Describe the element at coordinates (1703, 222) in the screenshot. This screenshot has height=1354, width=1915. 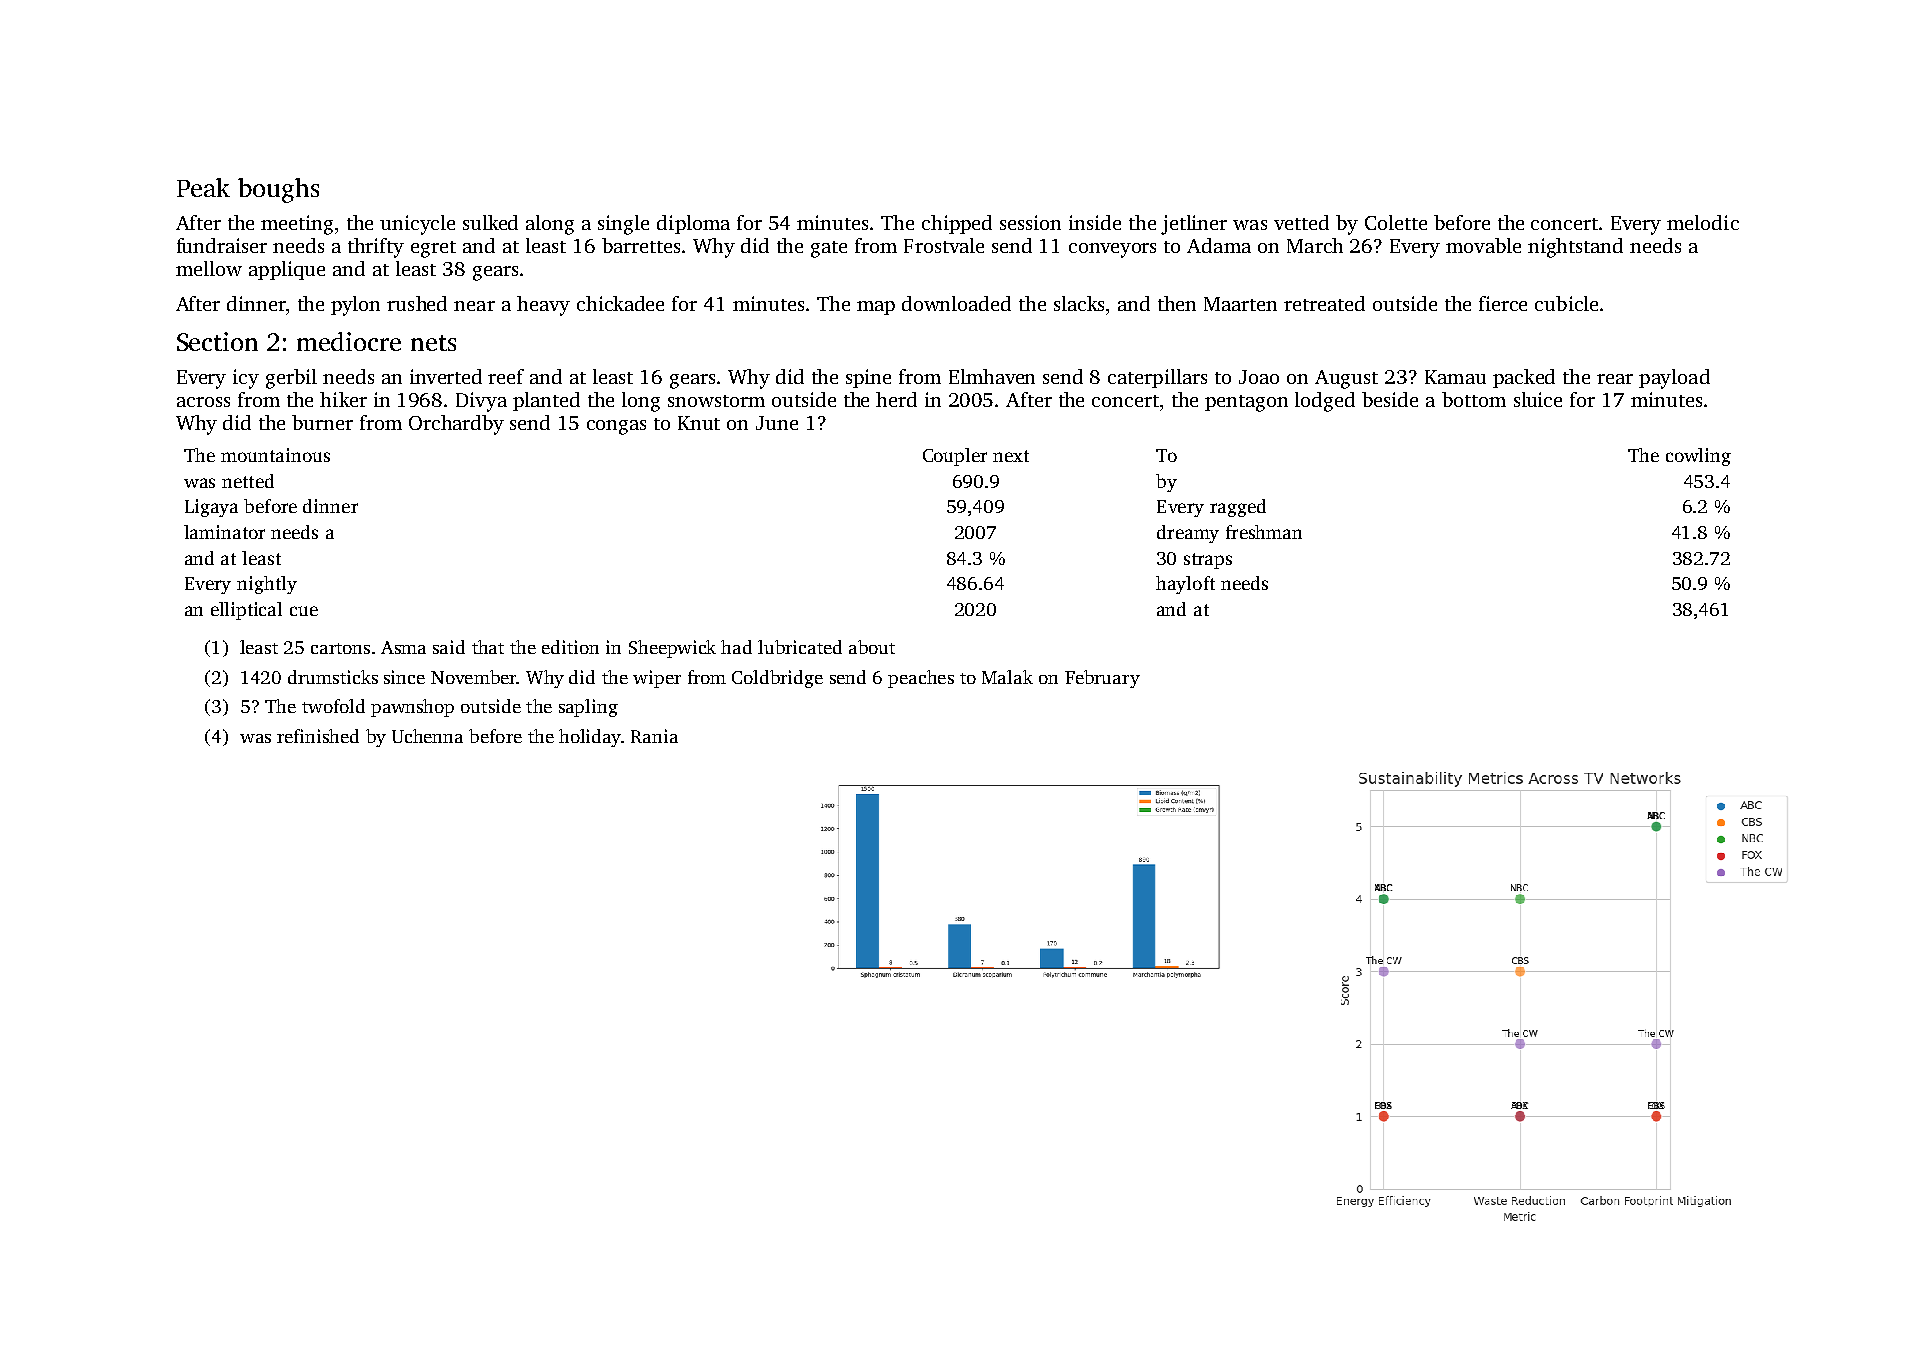
I see `melodic` at that location.
